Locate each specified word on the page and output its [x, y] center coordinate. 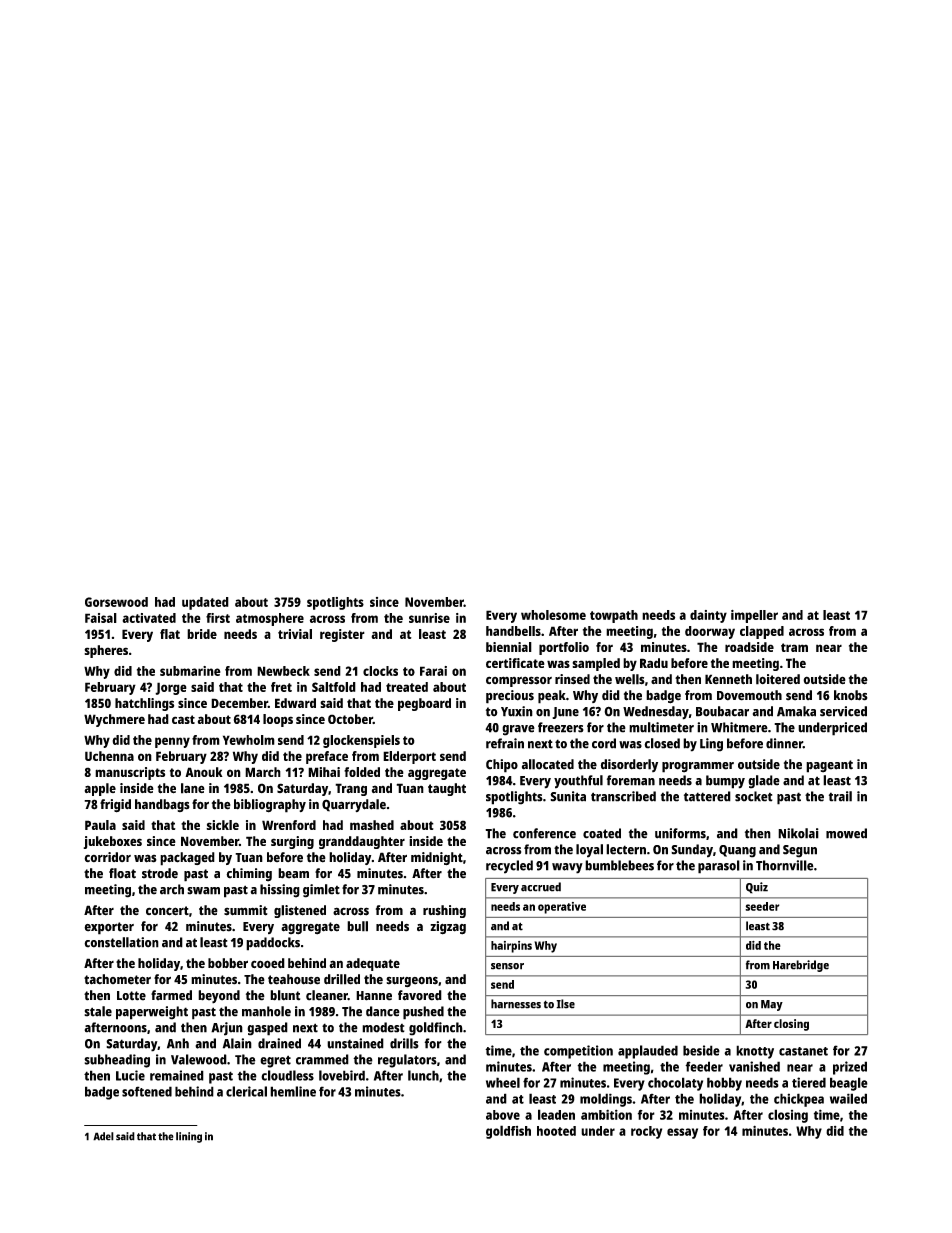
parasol [719, 867]
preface [327, 757]
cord [604, 743]
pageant [829, 766]
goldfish [508, 1132]
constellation [121, 942]
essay [682, 1133]
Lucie [130, 1075]
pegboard [424, 704]
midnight [437, 858]
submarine [190, 671]
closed [662, 743]
